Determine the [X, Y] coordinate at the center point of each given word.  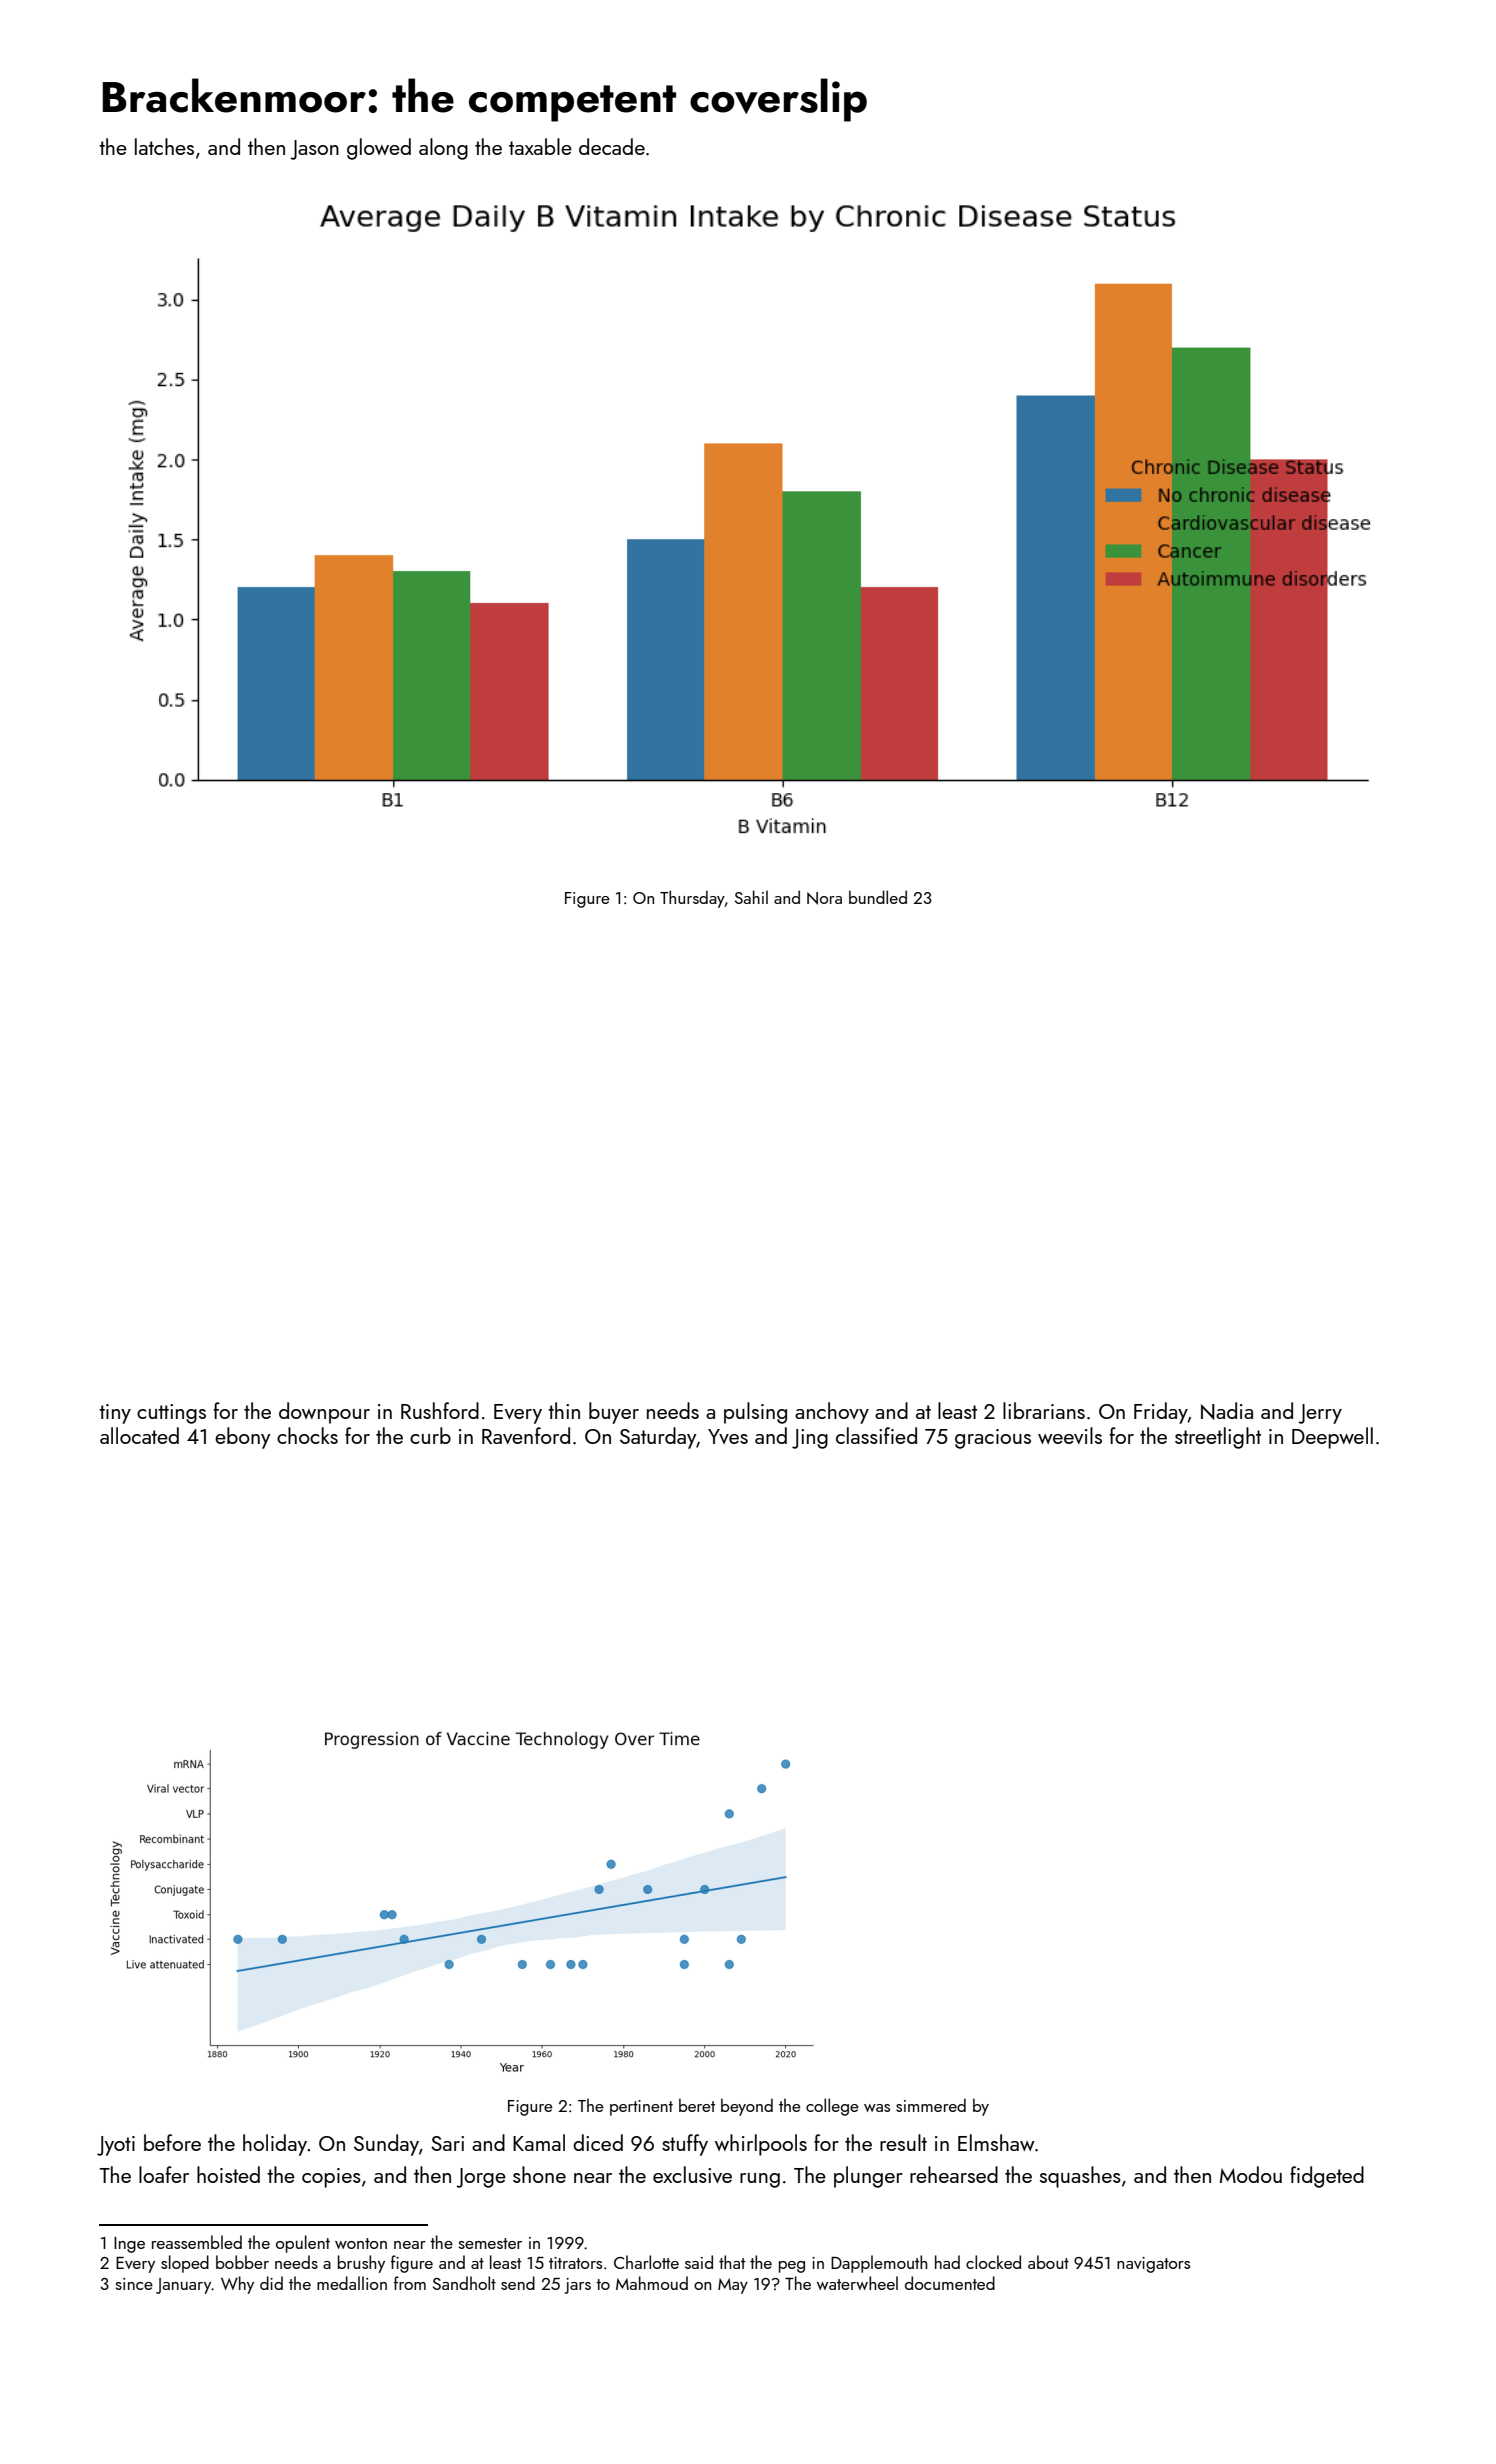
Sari [447, 2143]
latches [164, 146]
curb [430, 1435]
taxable [540, 146]
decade [612, 146]
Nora [824, 898]
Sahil [751, 897]
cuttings [171, 1414]
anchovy [832, 1413]
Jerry [1320, 1414]
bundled [878, 897]
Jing [810, 1439]
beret [697, 2105]
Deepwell [1332, 1438]
